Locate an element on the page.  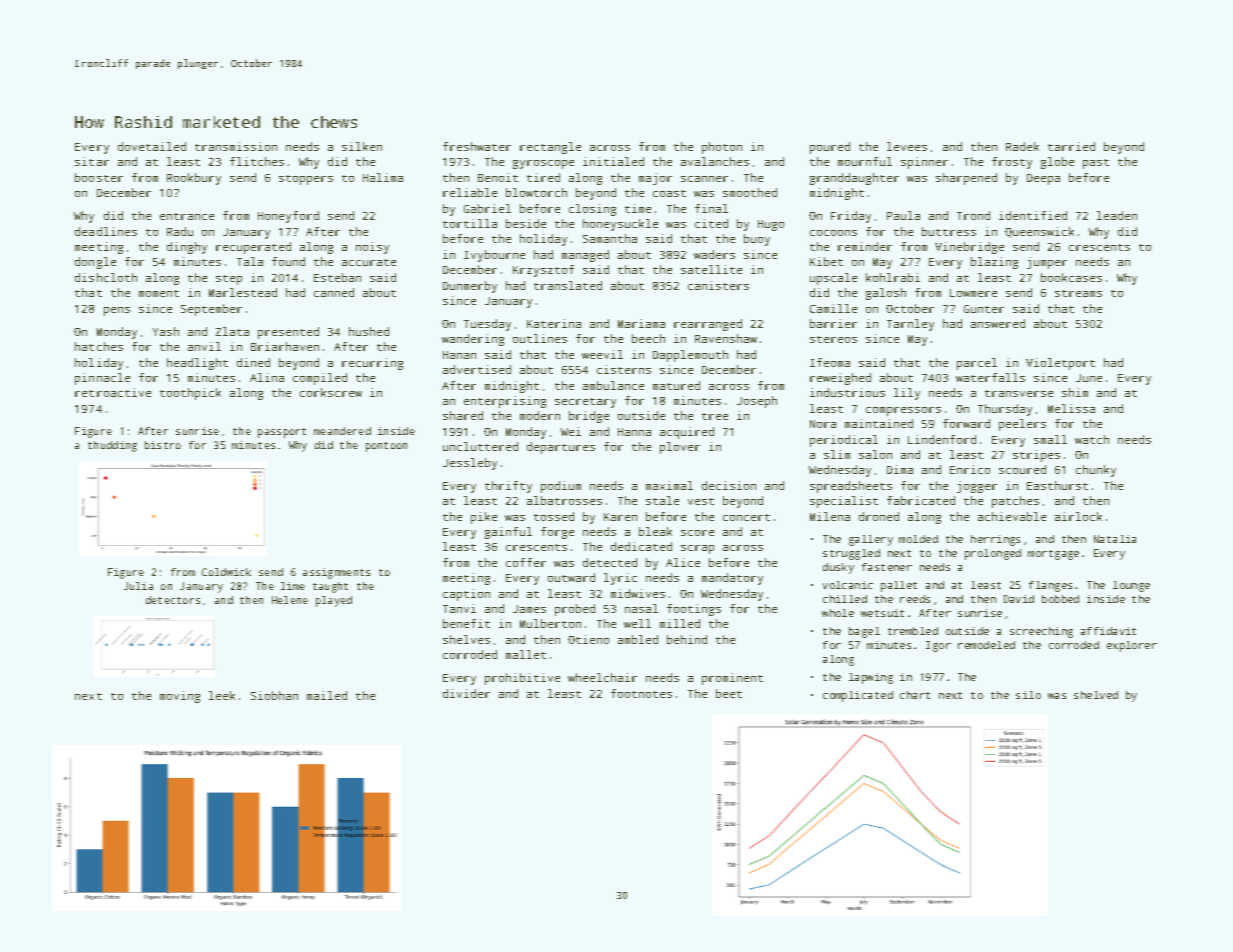
shim is located at coordinates (1075, 392).
